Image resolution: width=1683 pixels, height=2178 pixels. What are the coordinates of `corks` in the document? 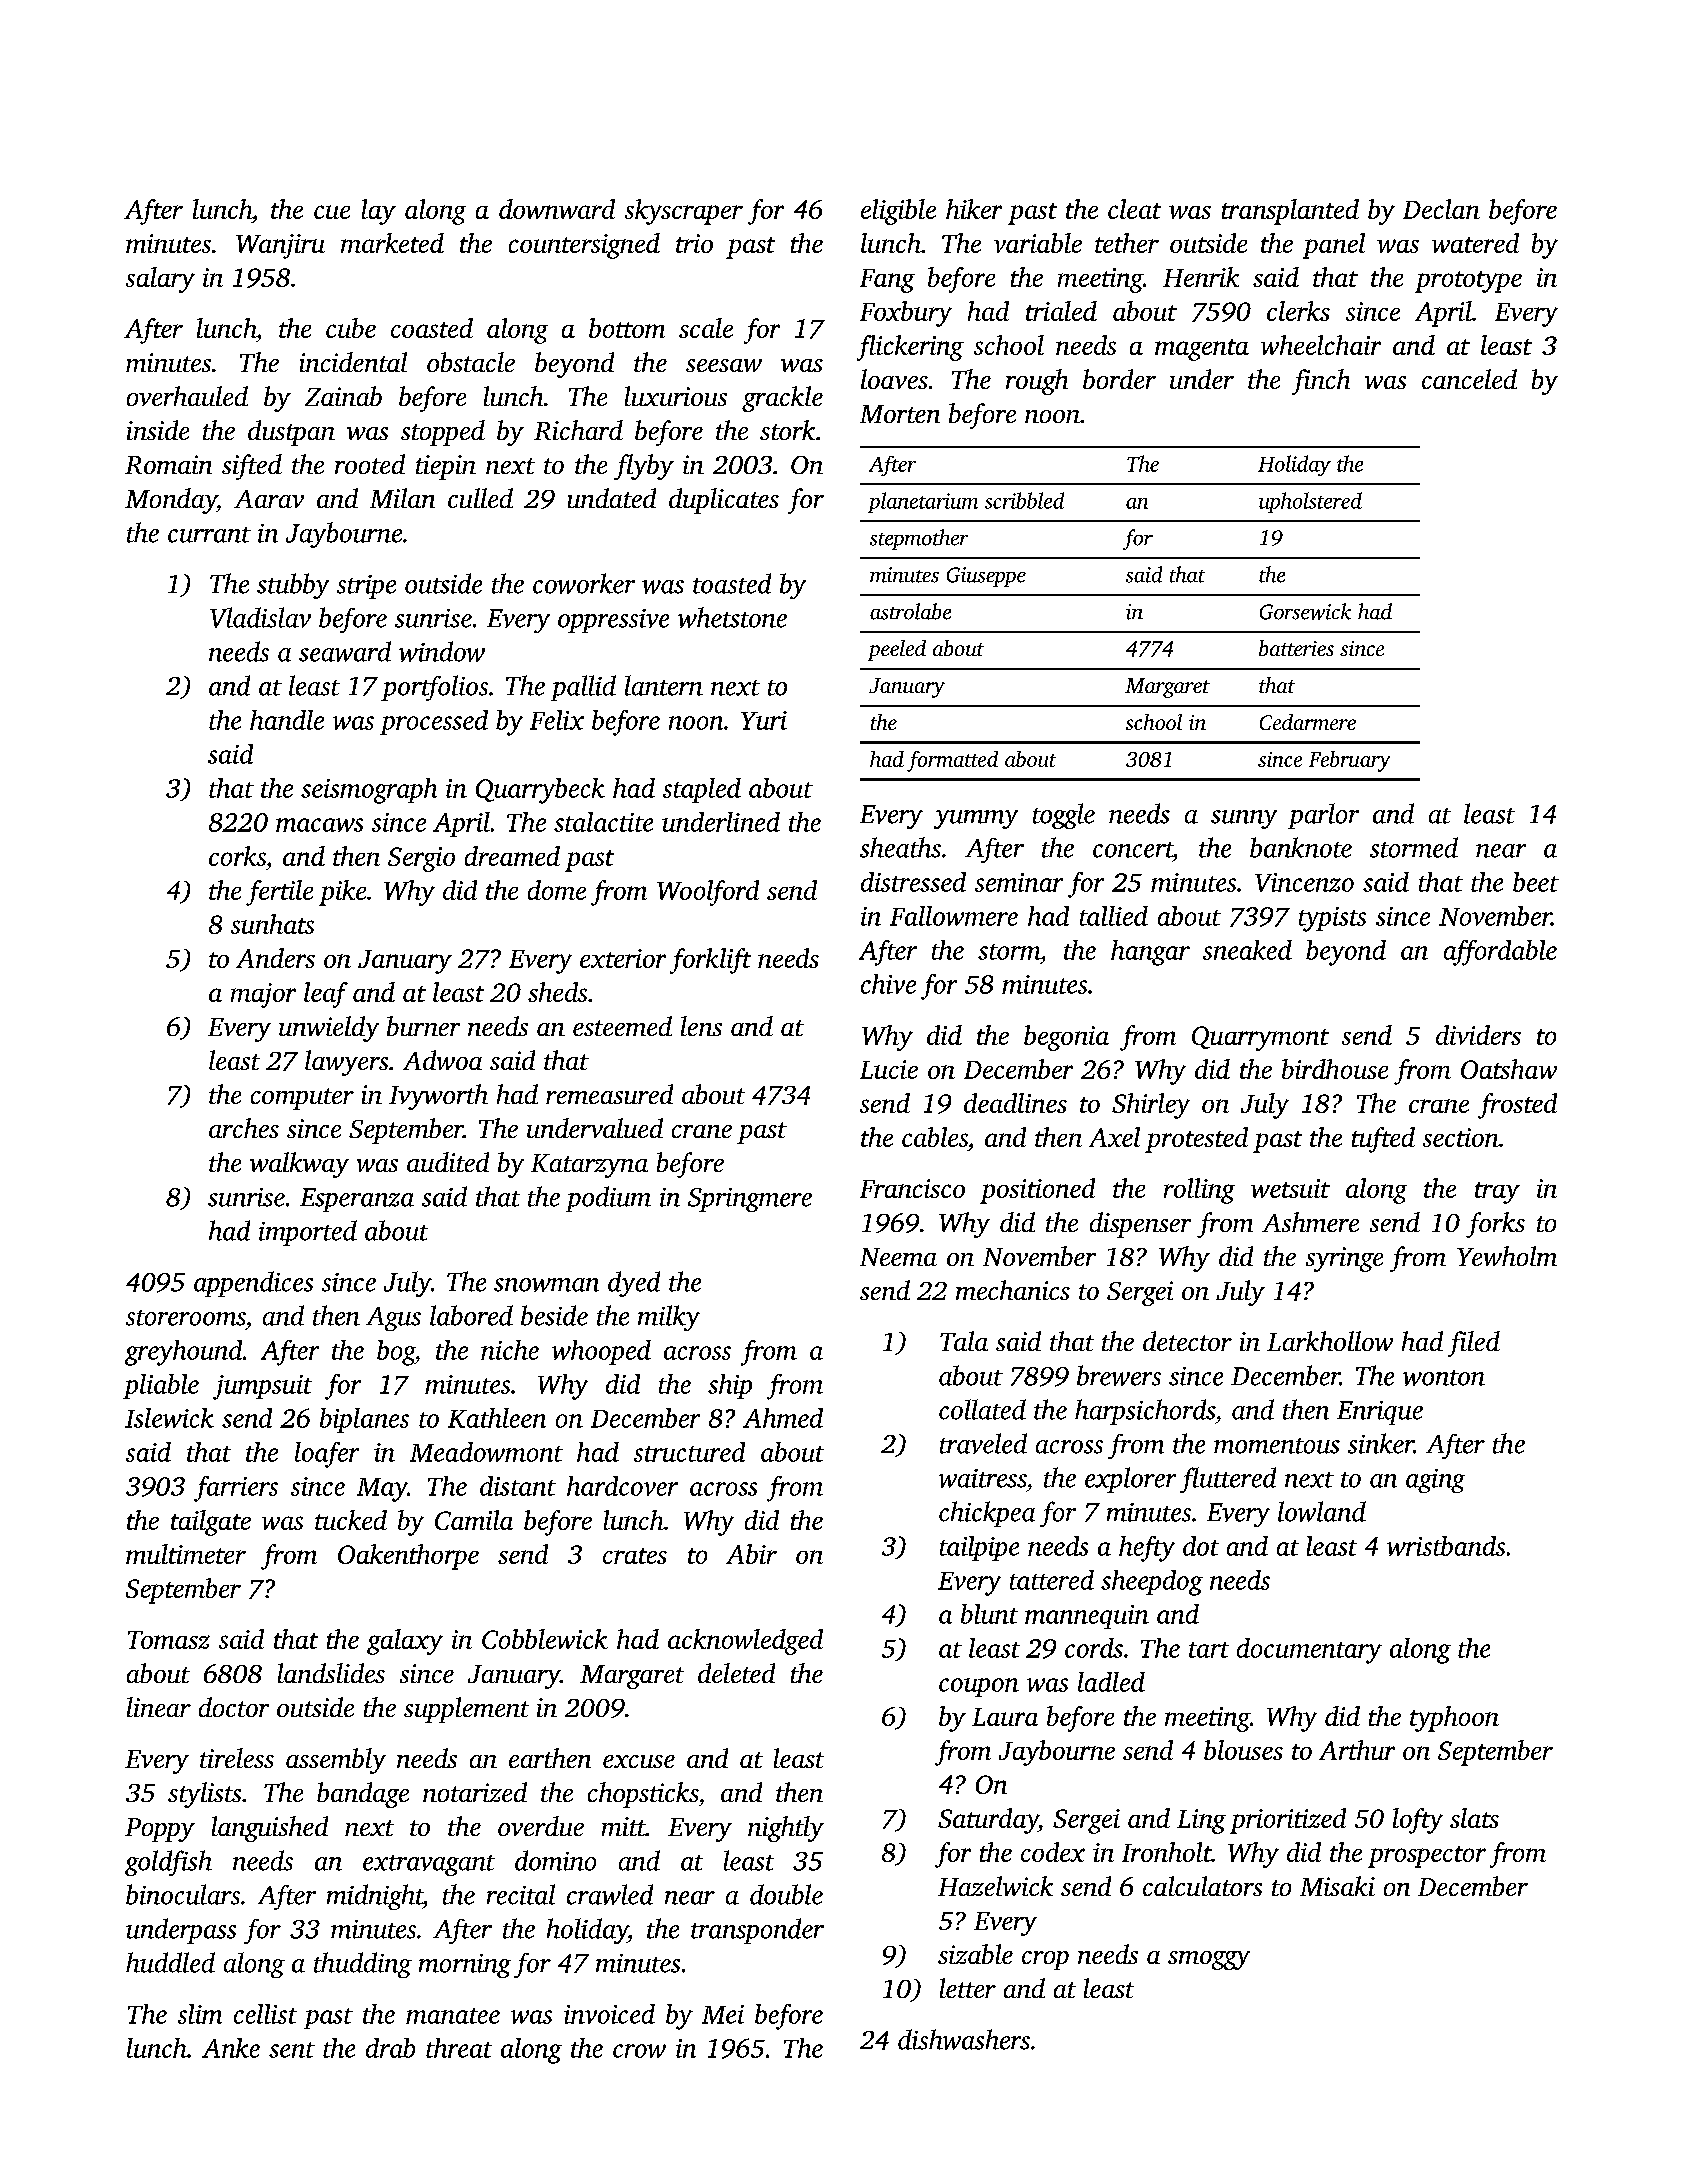 It's located at (237, 856).
